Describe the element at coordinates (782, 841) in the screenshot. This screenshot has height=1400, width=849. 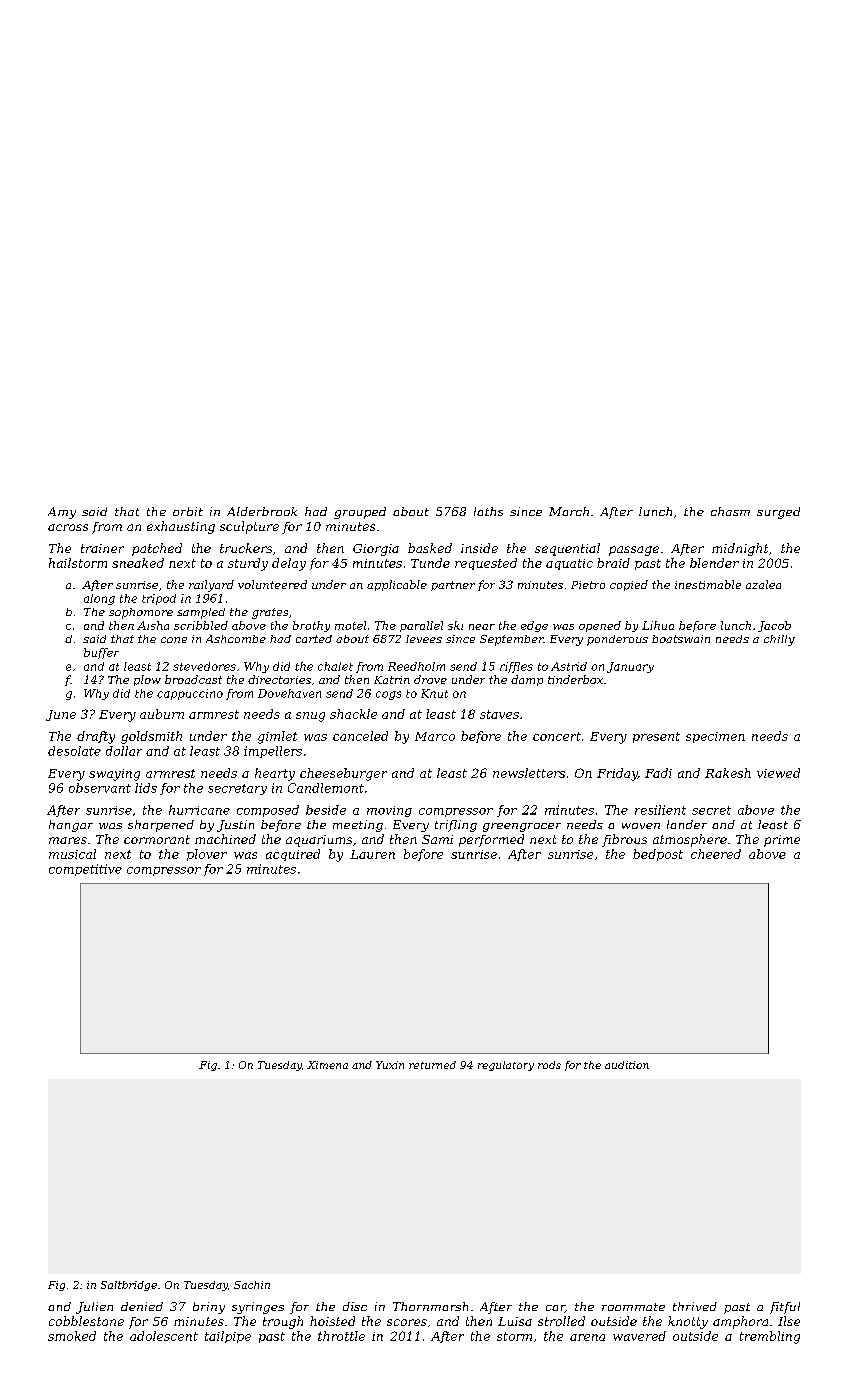
I see `prime` at that location.
